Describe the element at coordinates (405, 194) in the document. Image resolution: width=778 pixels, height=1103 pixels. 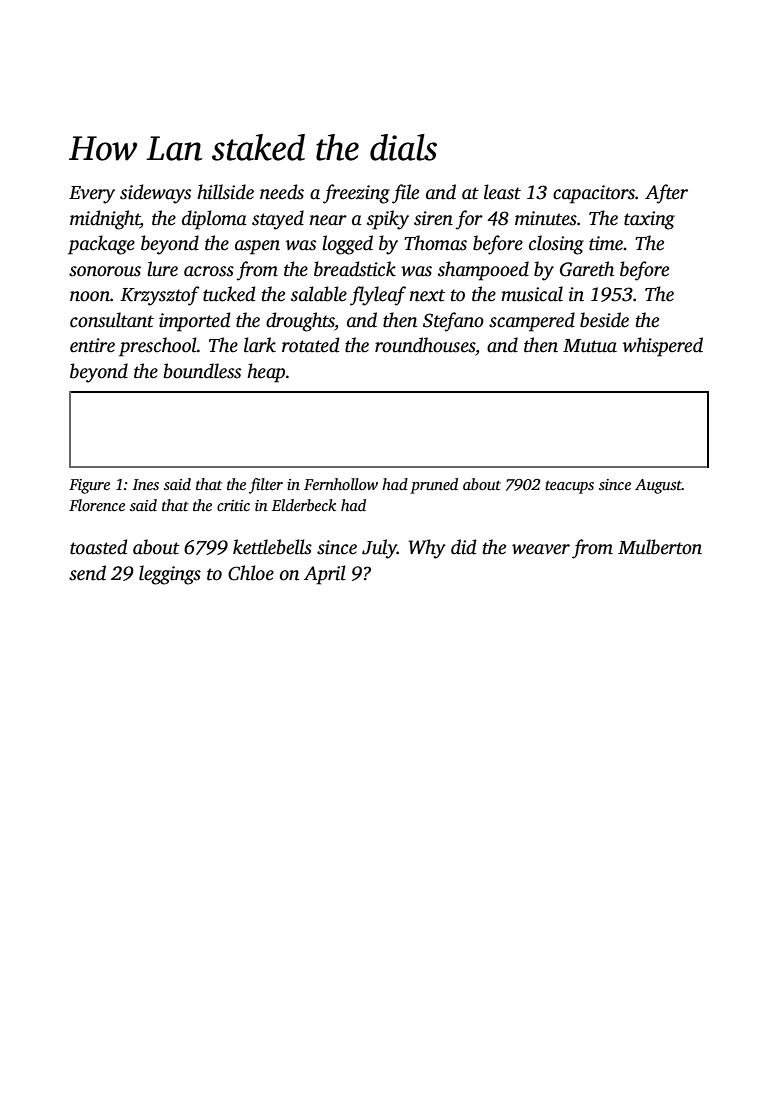
I see `file` at that location.
